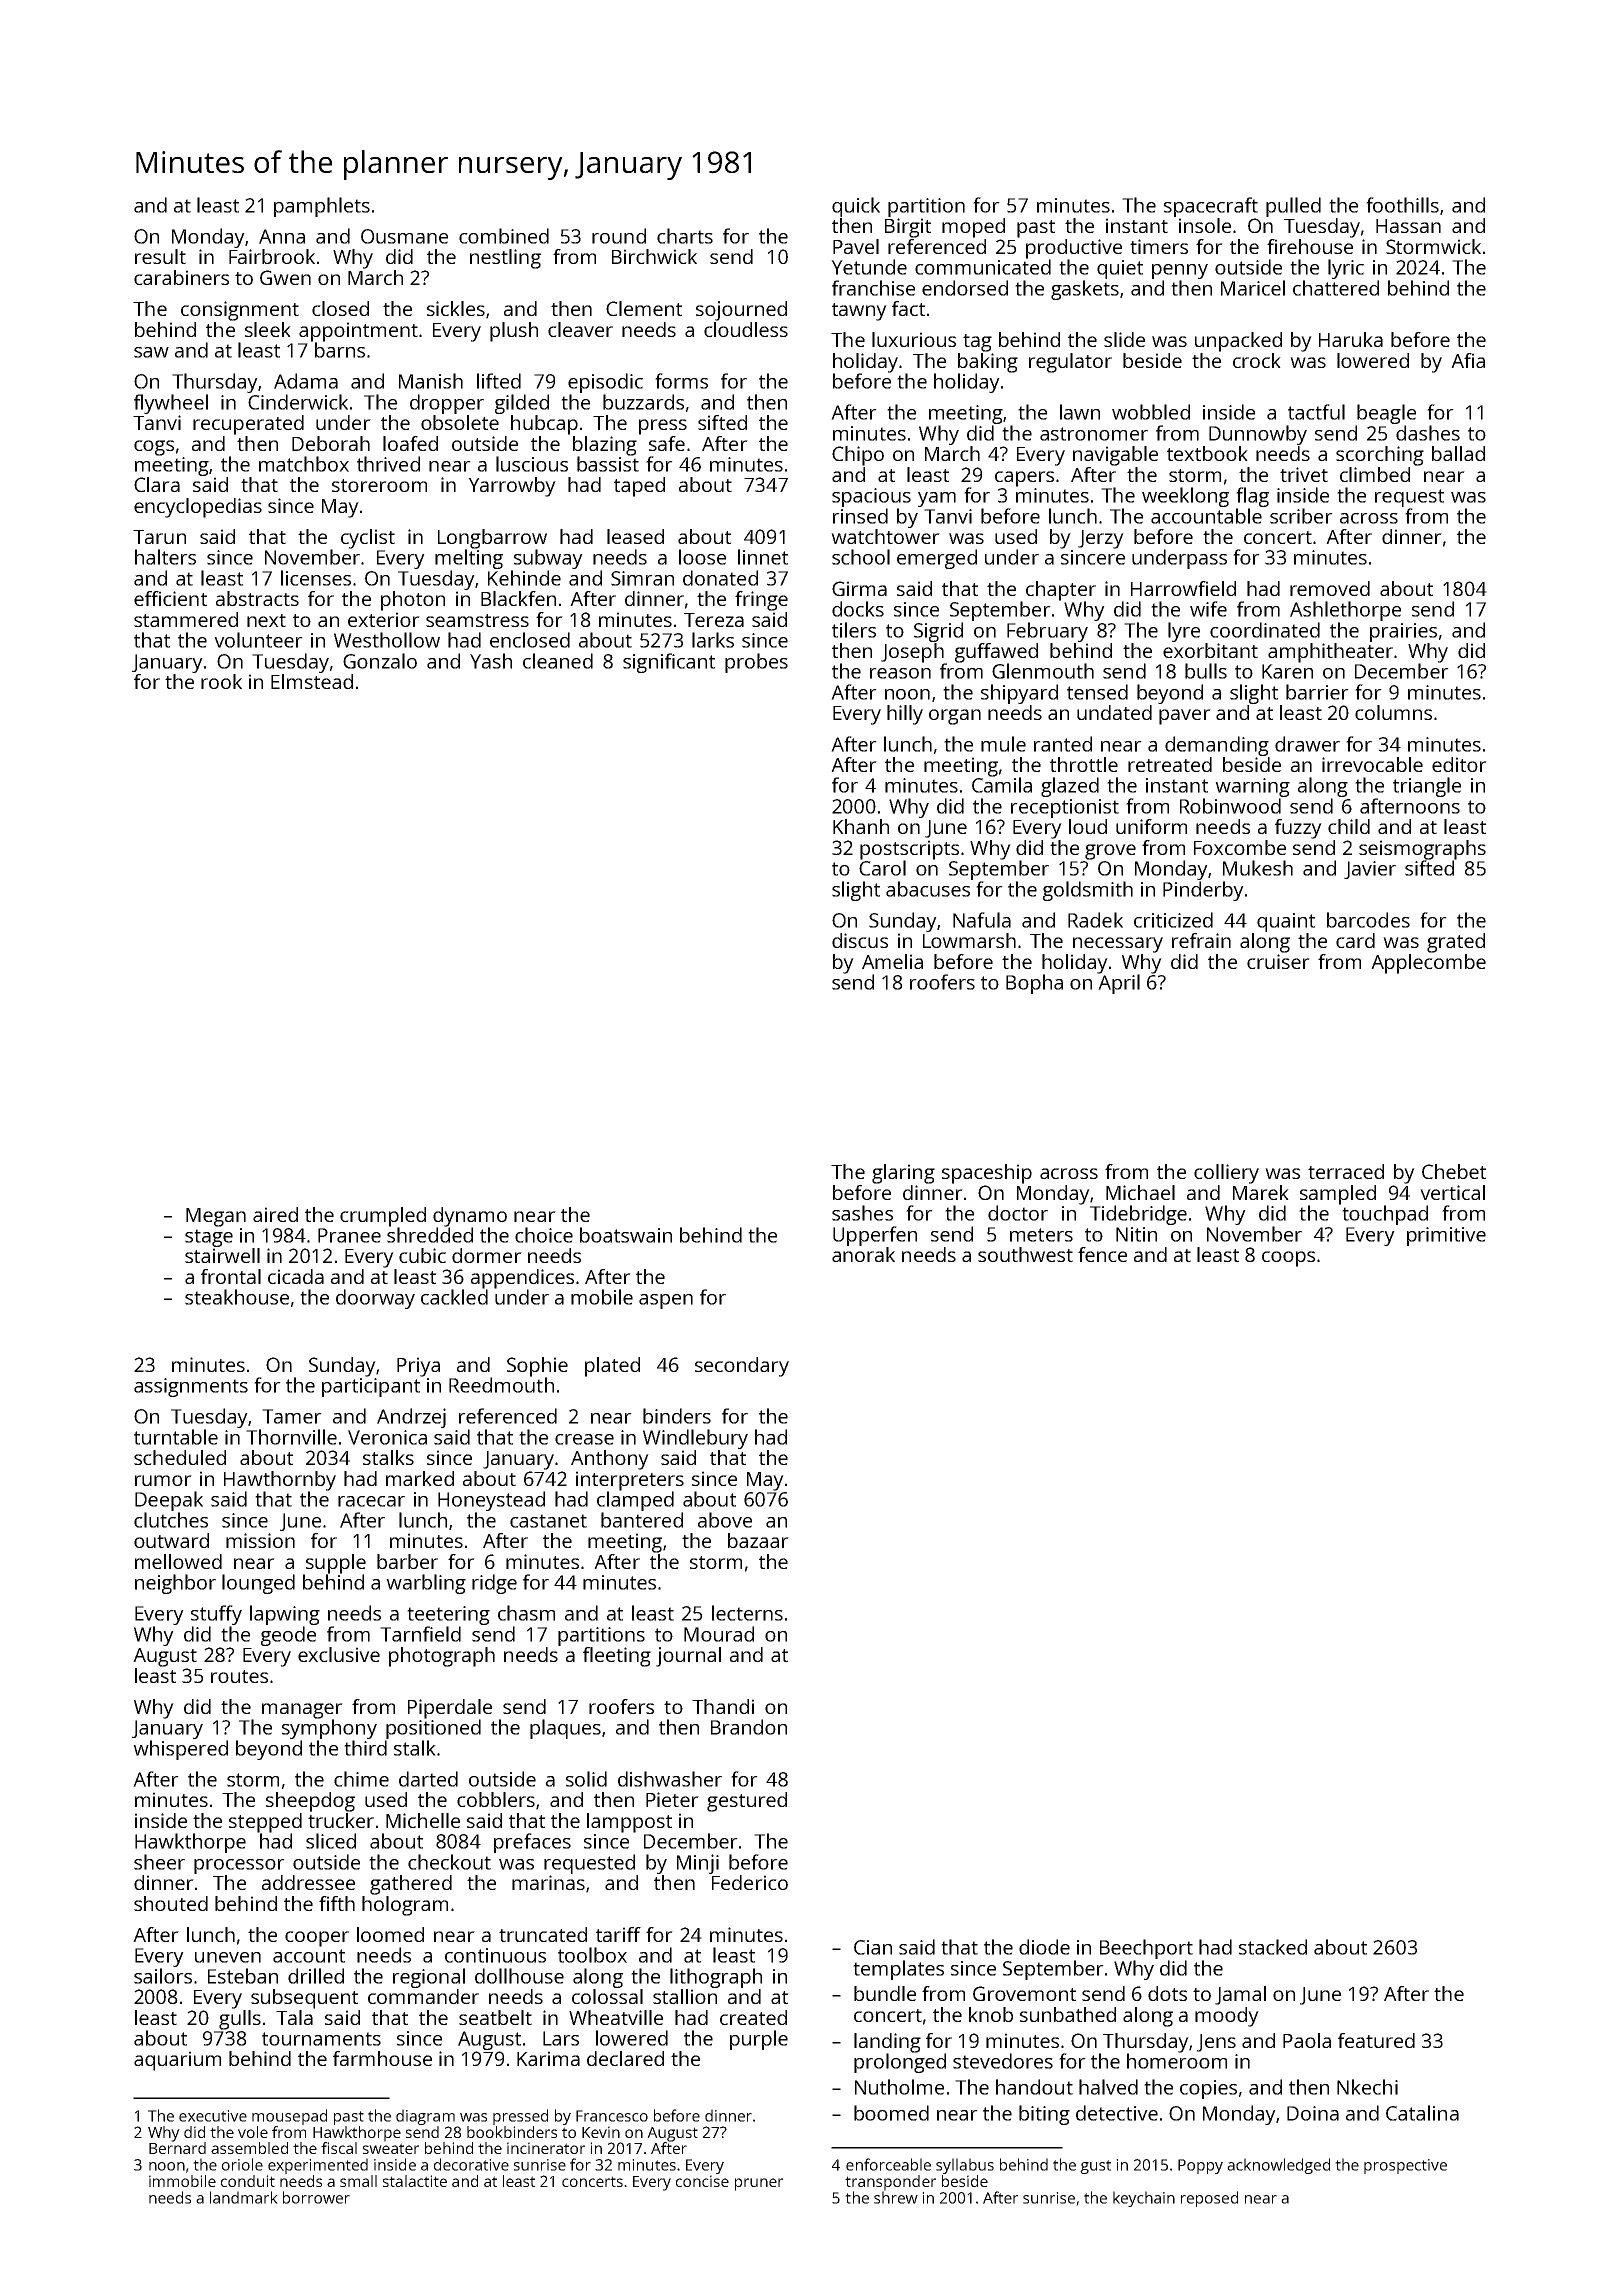  Describe the element at coordinates (681, 381) in the screenshot. I see `forms` at that location.
